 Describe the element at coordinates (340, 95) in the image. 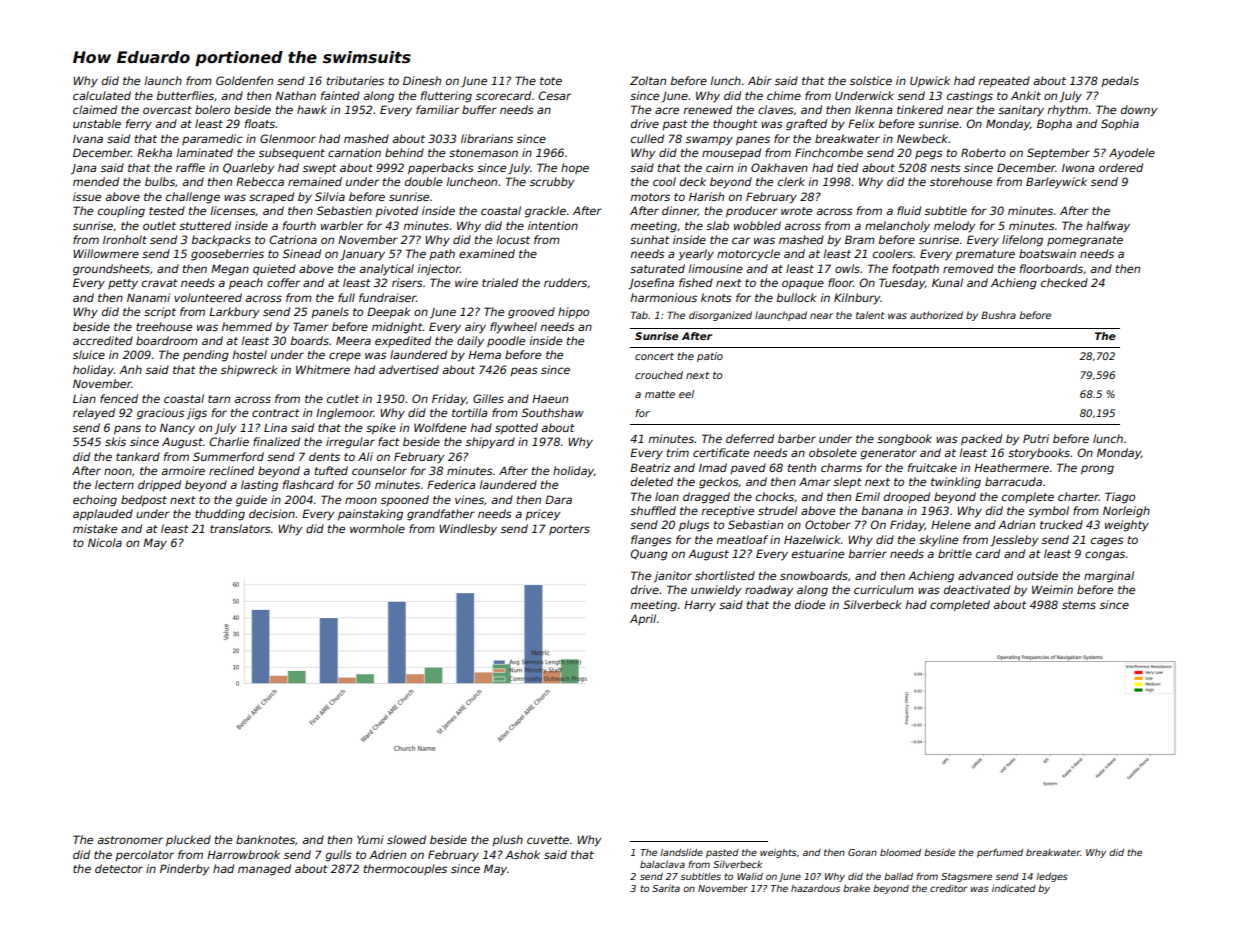

I see `fainted` at that location.
